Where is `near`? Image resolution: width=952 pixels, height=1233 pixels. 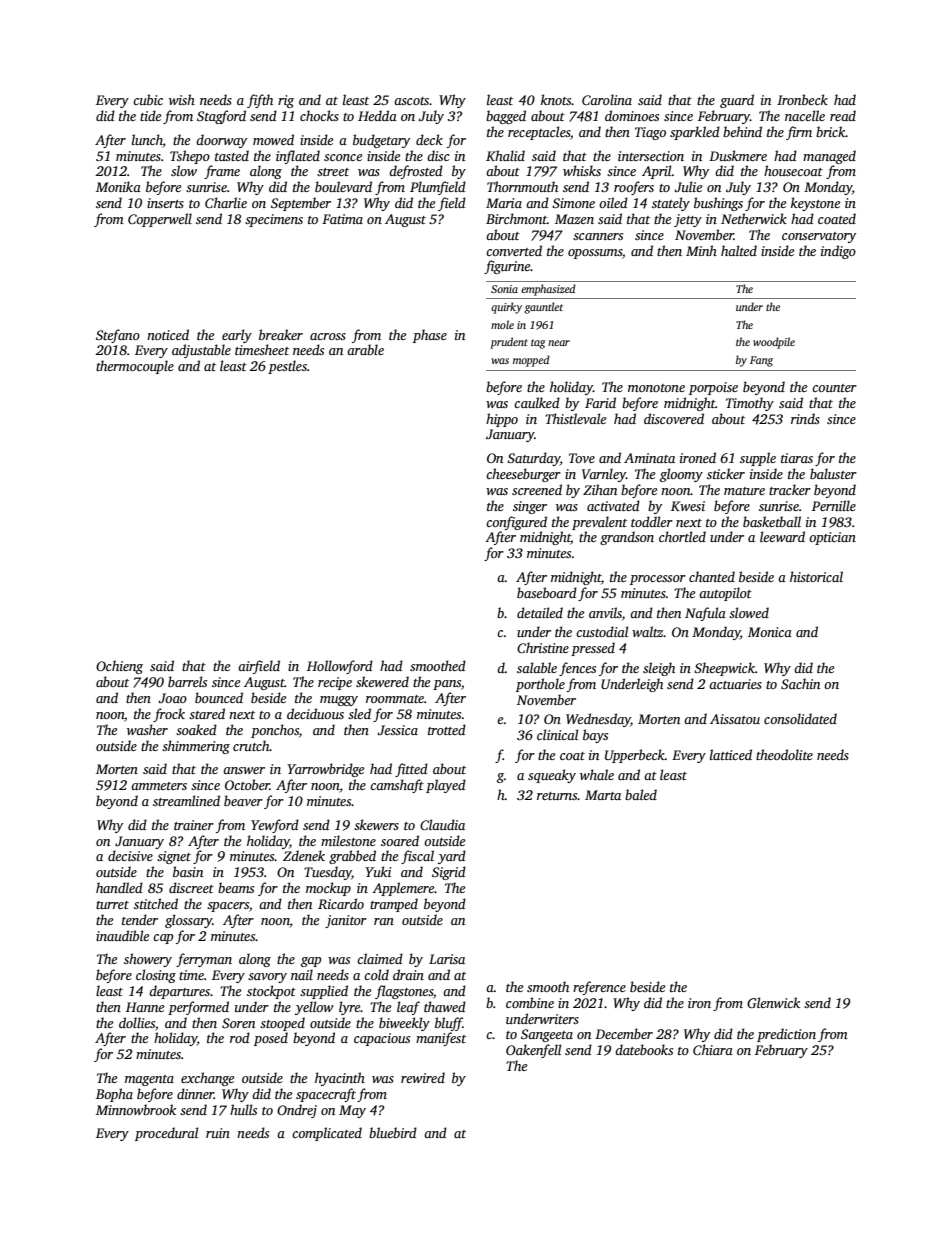 near is located at coordinates (559, 343).
